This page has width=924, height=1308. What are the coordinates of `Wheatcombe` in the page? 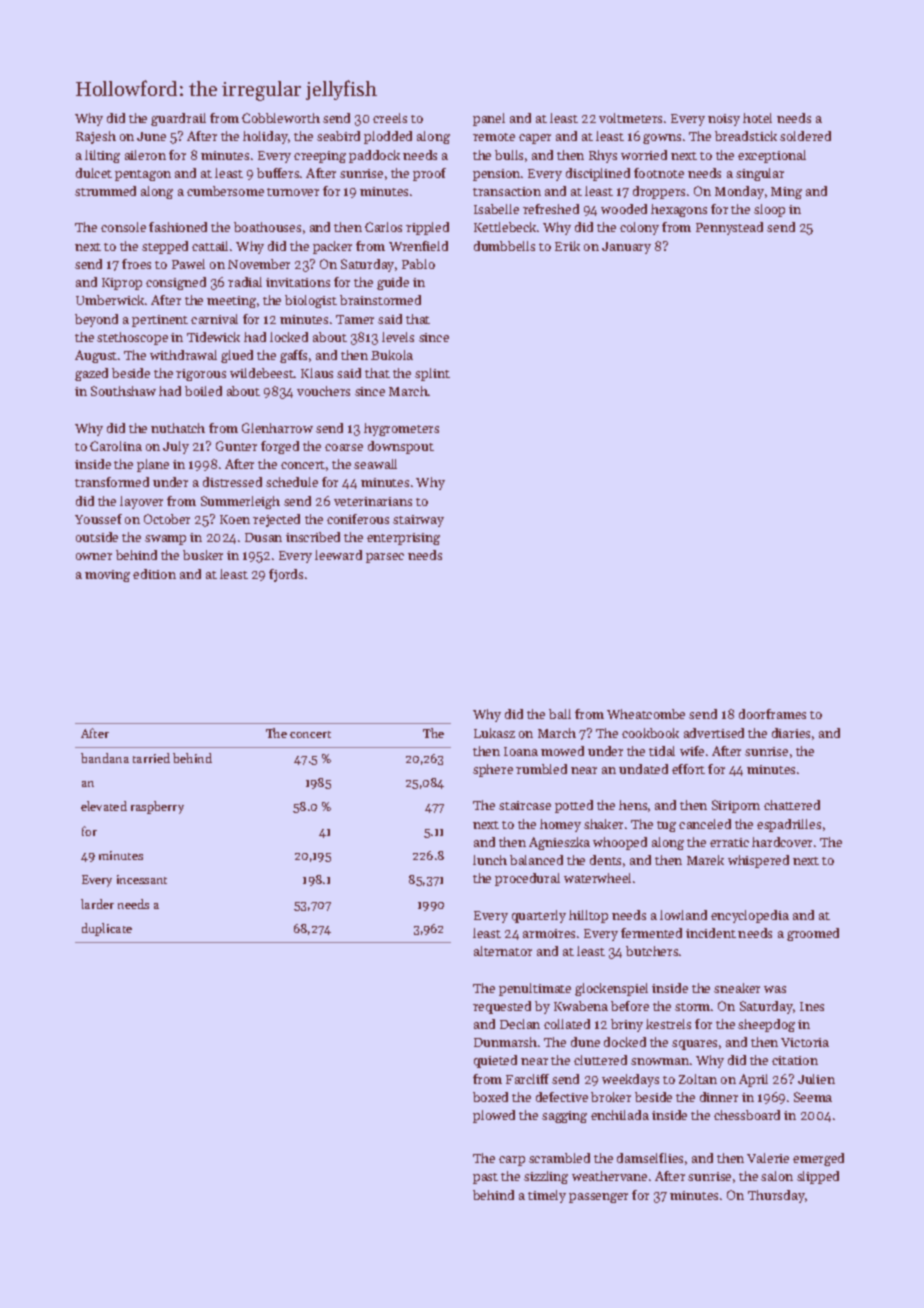 It's located at (646, 714).
